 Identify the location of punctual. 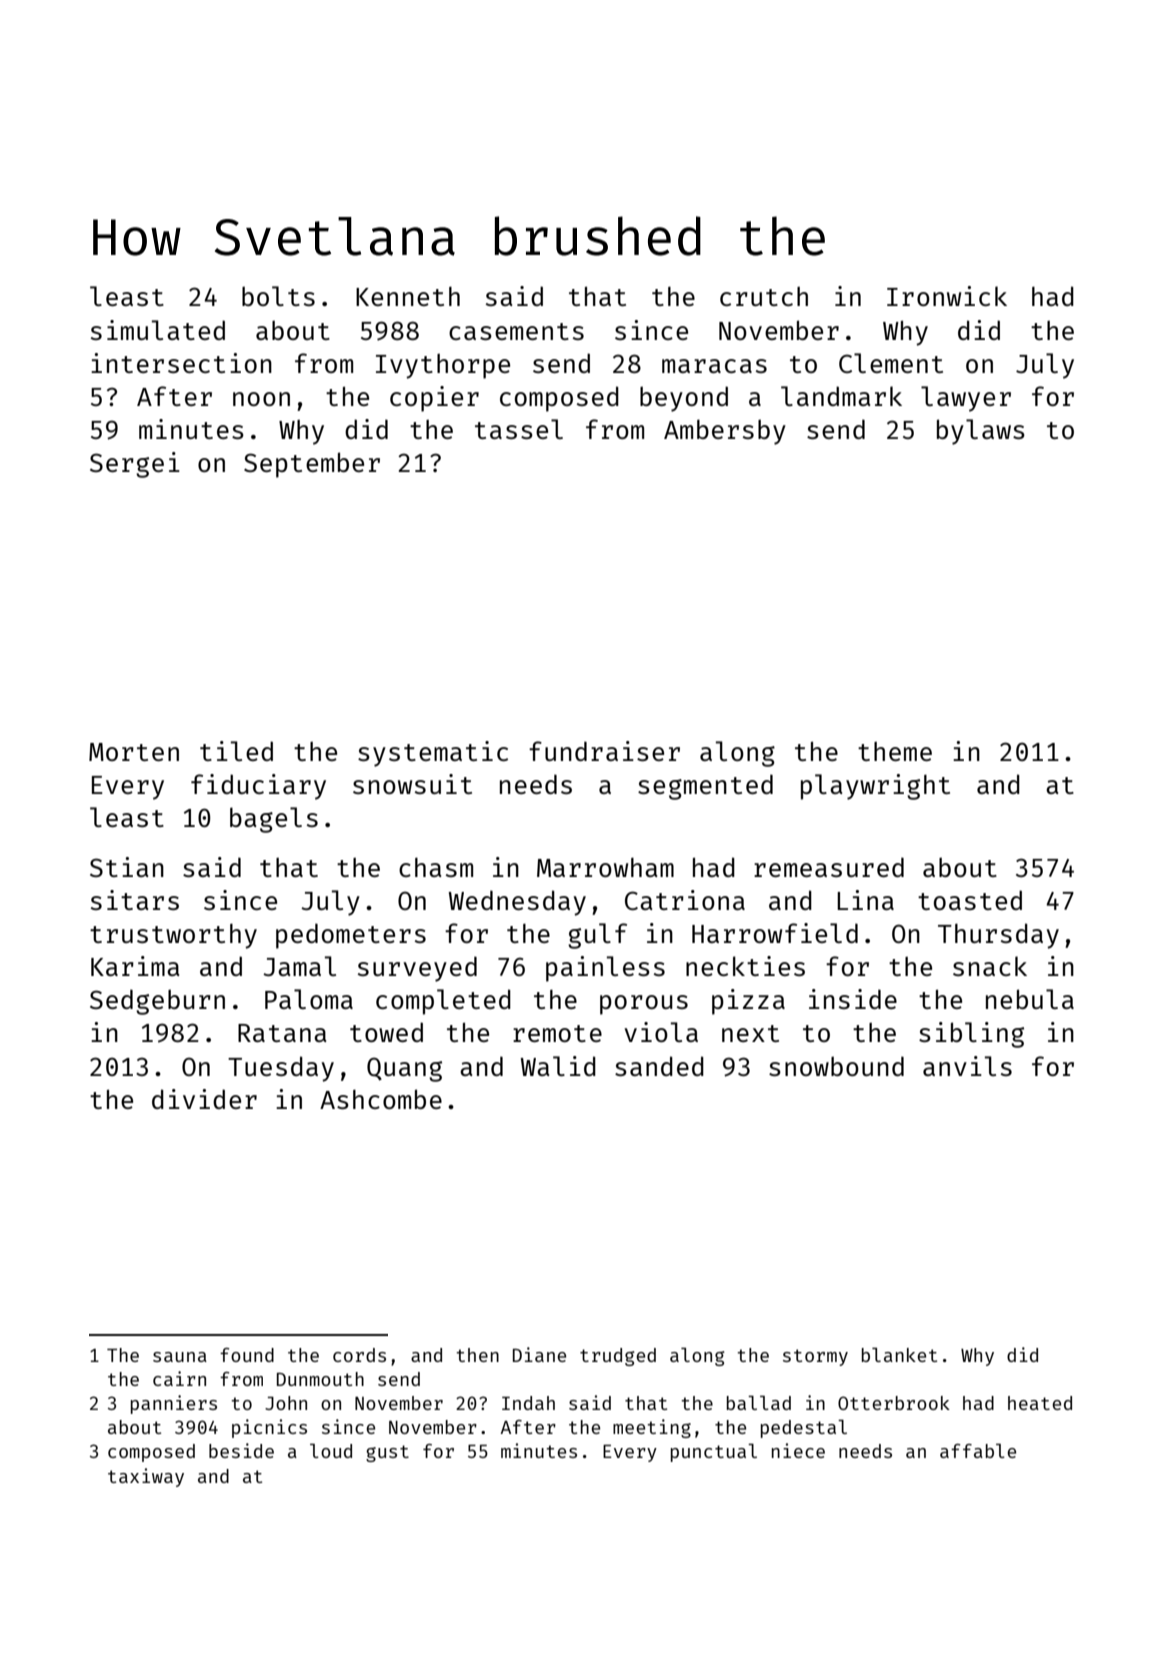
(714, 1453).
